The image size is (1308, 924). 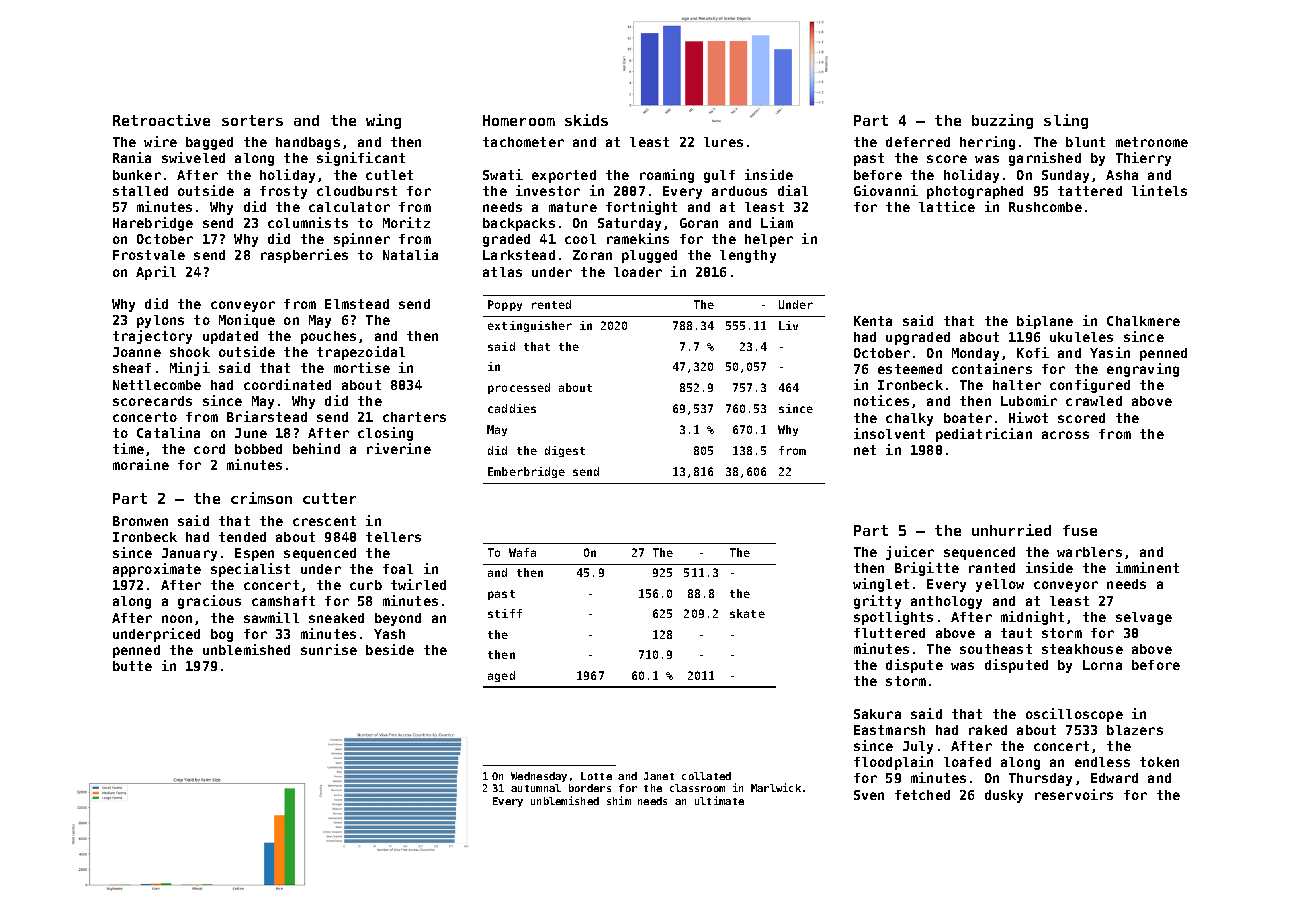 What do you see at coordinates (357, 304) in the image?
I see `Elmstead` at bounding box center [357, 304].
